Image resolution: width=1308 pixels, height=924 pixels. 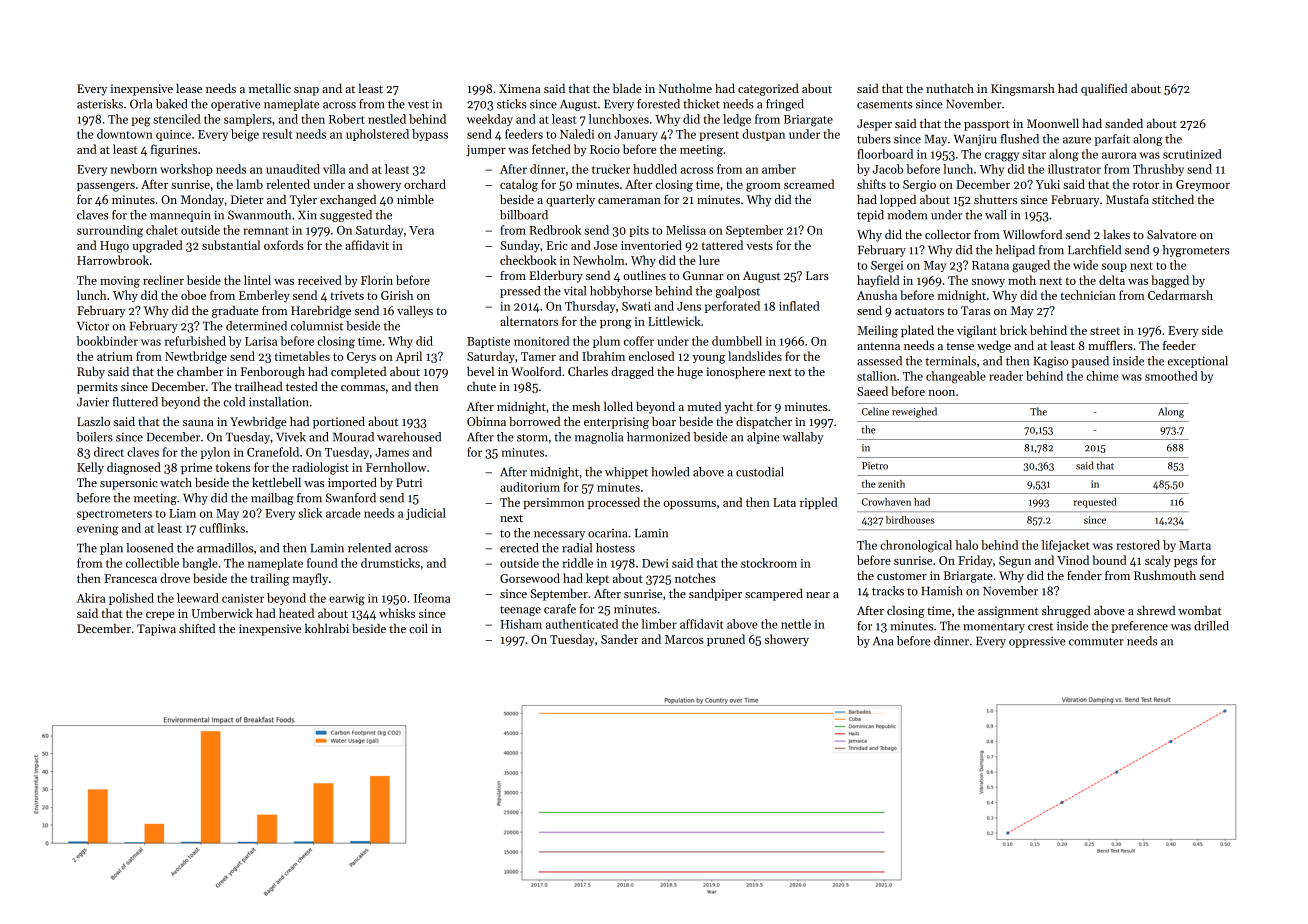 I want to click on groom, so click(x=763, y=187).
